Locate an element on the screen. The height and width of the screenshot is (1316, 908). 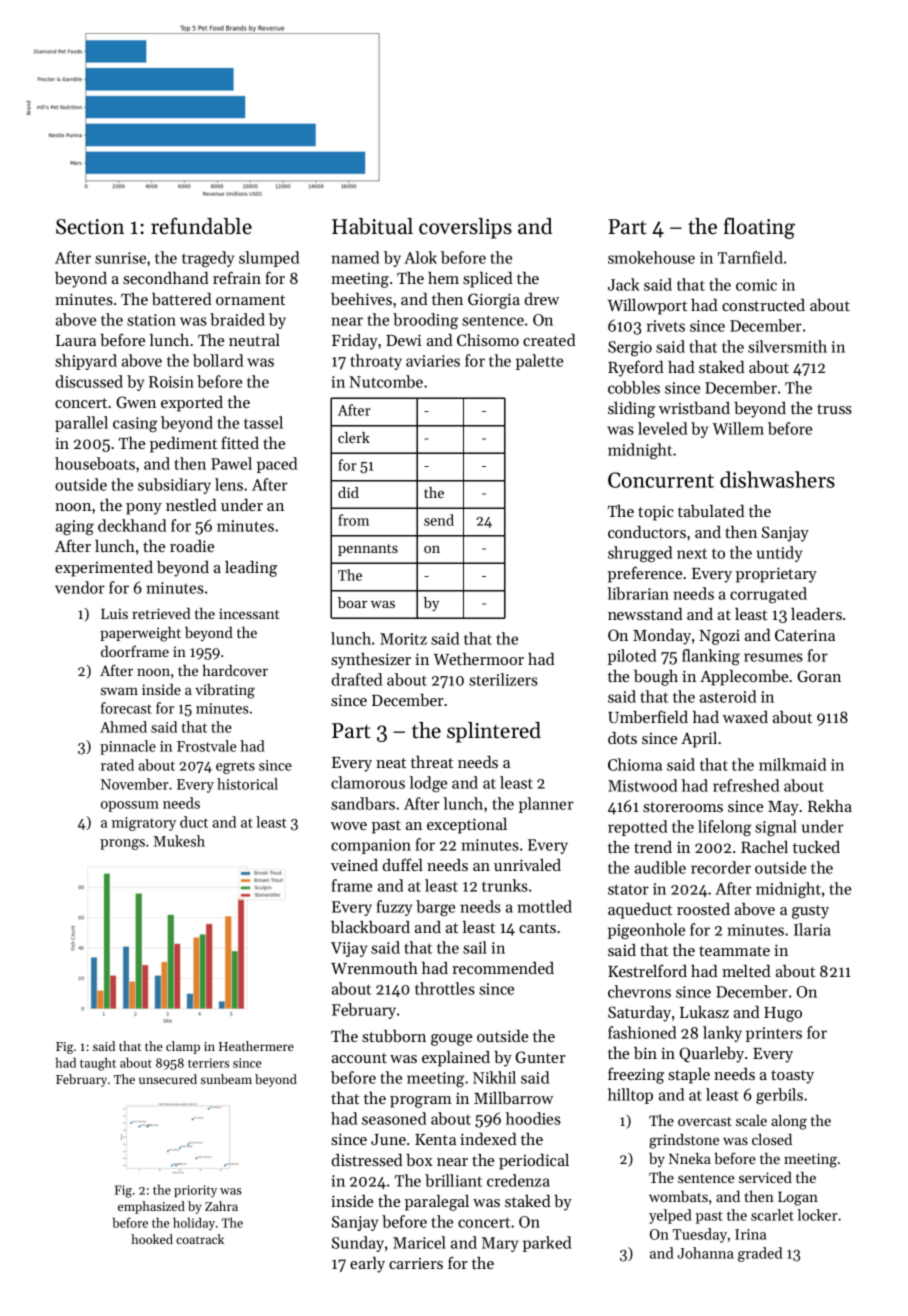
Tarnfield is located at coordinates (750, 257).
